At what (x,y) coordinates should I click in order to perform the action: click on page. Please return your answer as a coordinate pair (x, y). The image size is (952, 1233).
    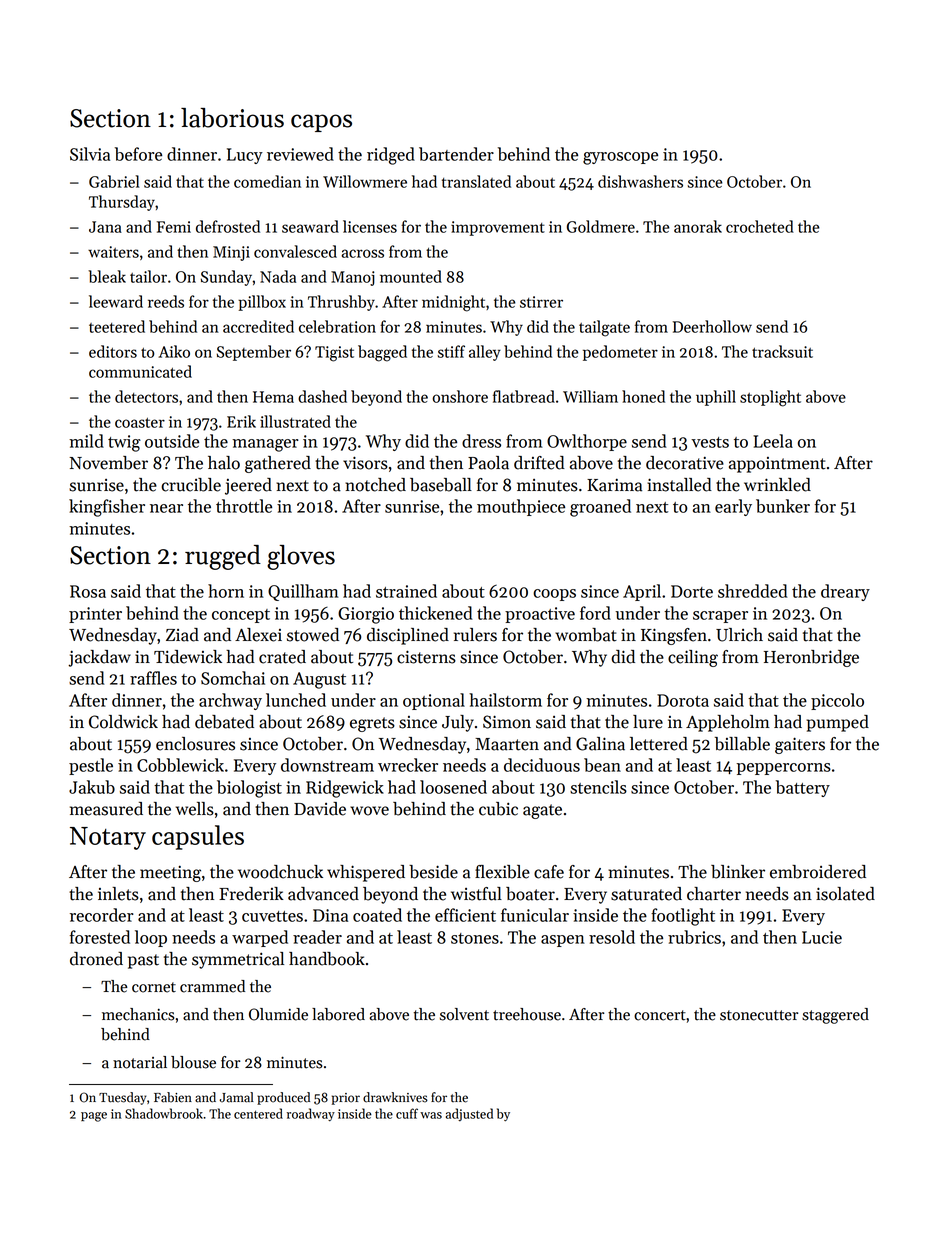
    Looking at the image, I should click on (94, 1117).
